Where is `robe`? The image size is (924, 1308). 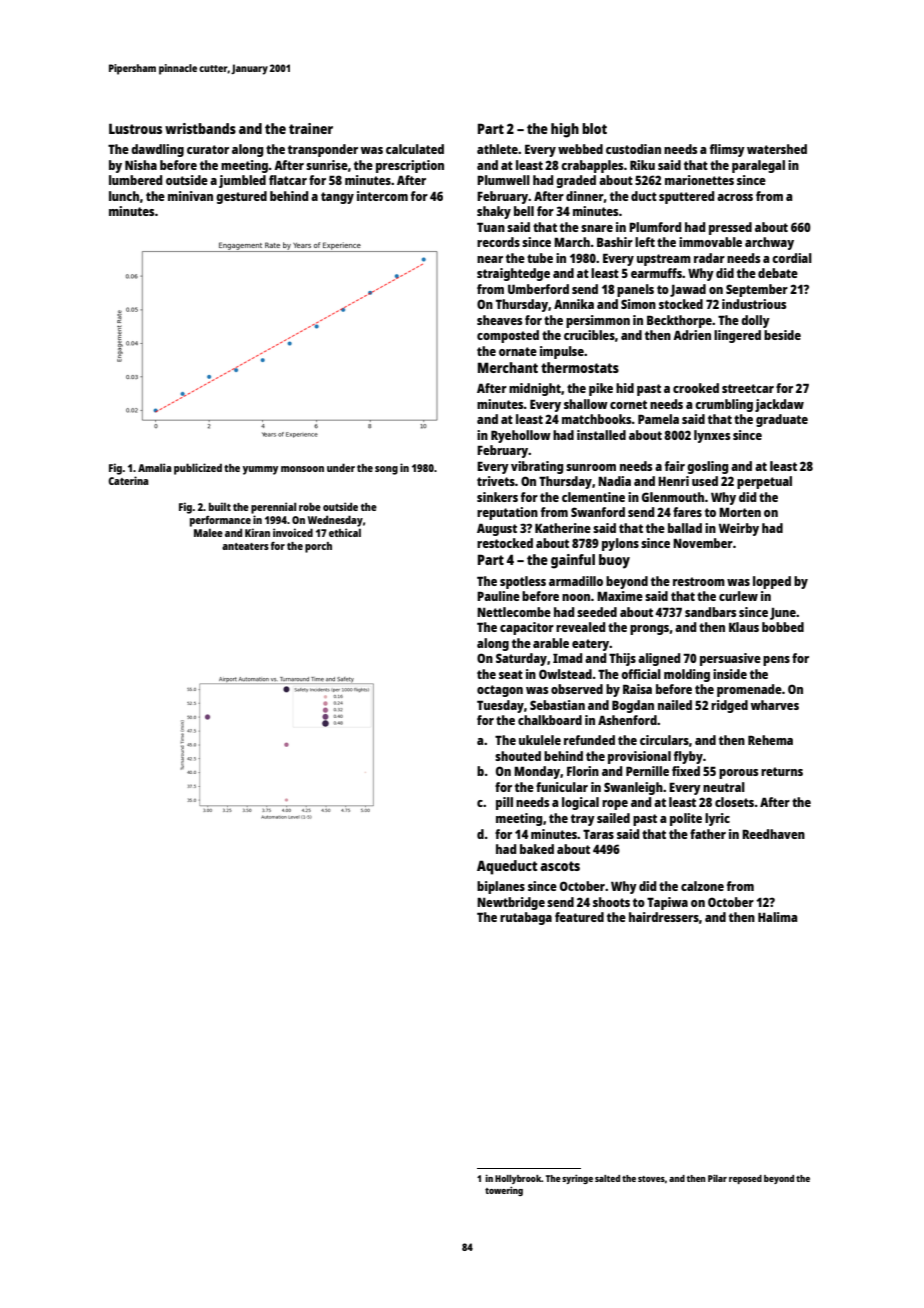 robe is located at coordinates (310, 506).
